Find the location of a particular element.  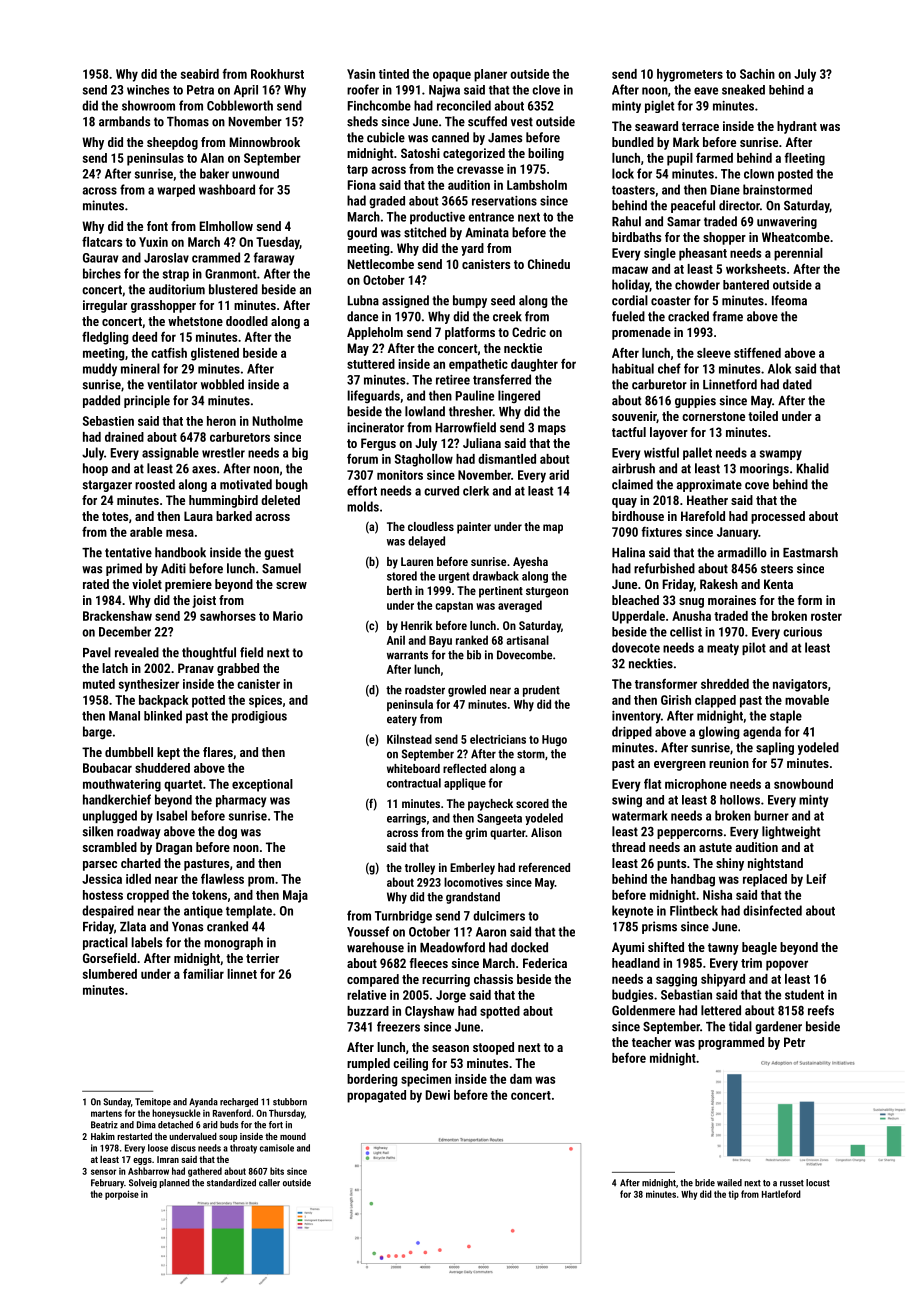

referenced is located at coordinates (544, 867).
